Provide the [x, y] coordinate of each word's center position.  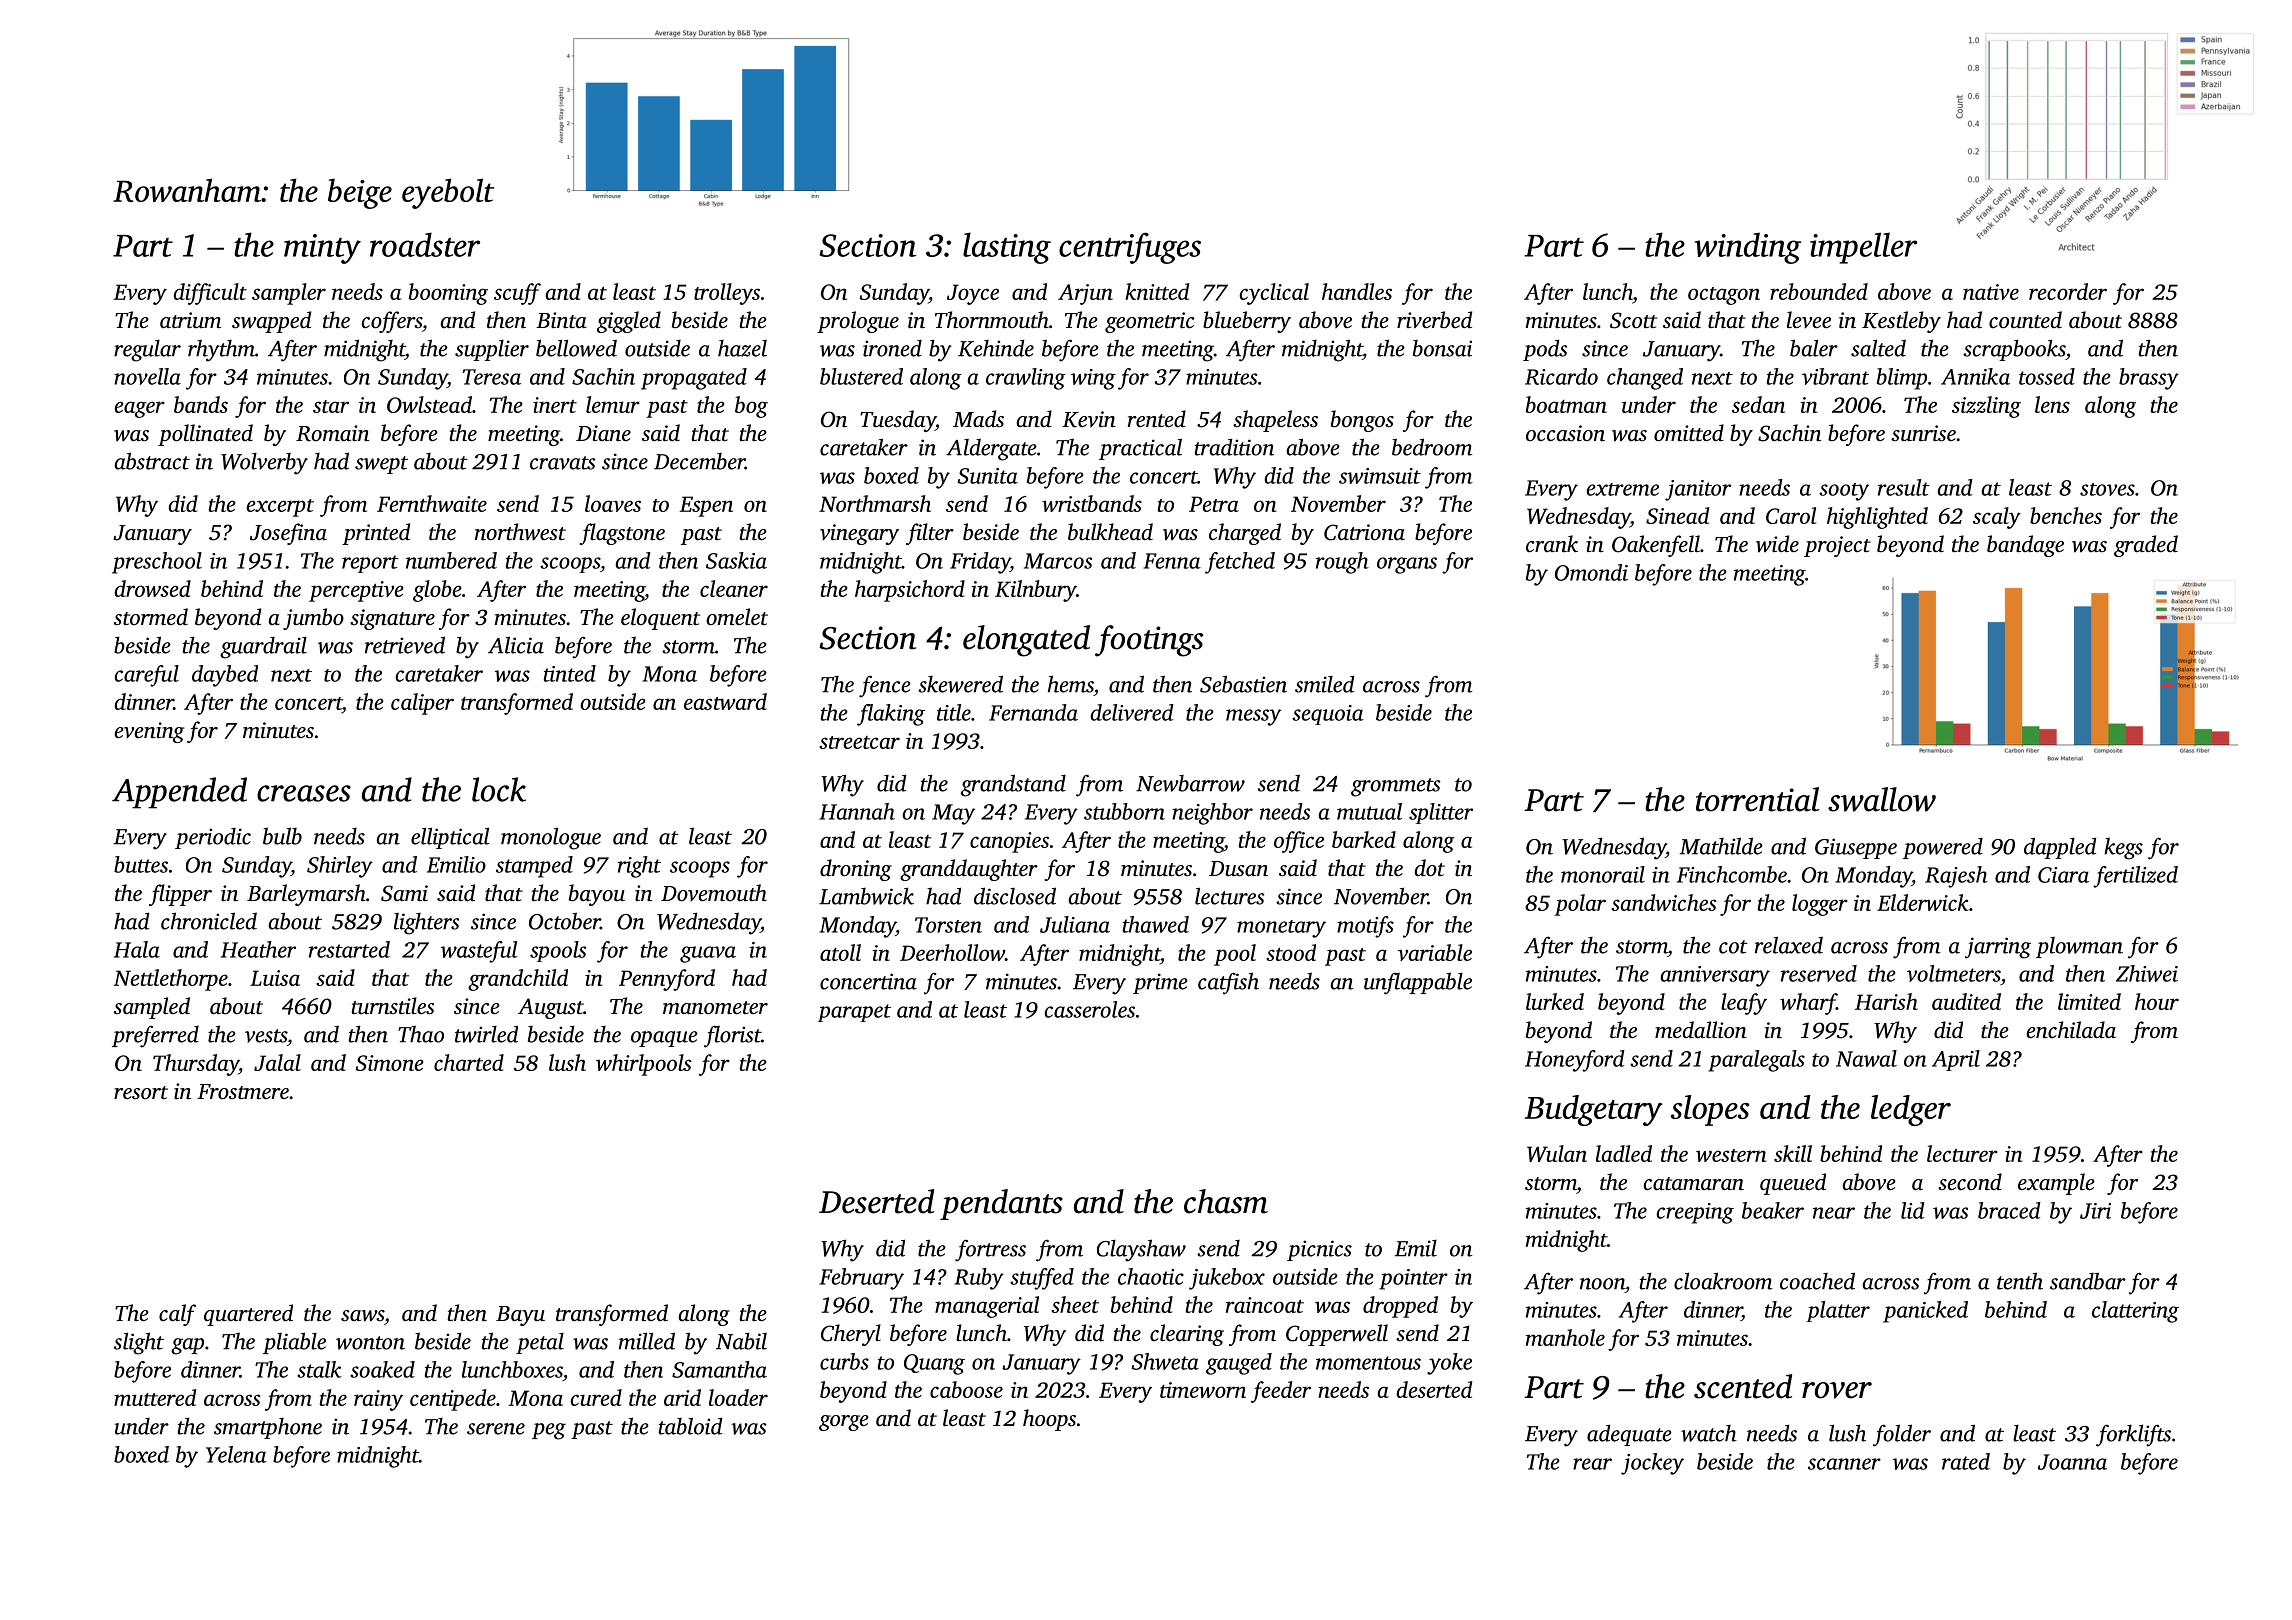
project [1837, 546]
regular [147, 350]
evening [149, 732]
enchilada [2071, 1030]
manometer [715, 1008]
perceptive [356, 591]
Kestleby [1901, 322]
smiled [1324, 684]
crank [1552, 544]
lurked [1555, 1001]
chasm [1226, 1201]
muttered [155, 1397]
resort [141, 1092]
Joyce [973, 294]
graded [2146, 546]
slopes [1710, 1110]
